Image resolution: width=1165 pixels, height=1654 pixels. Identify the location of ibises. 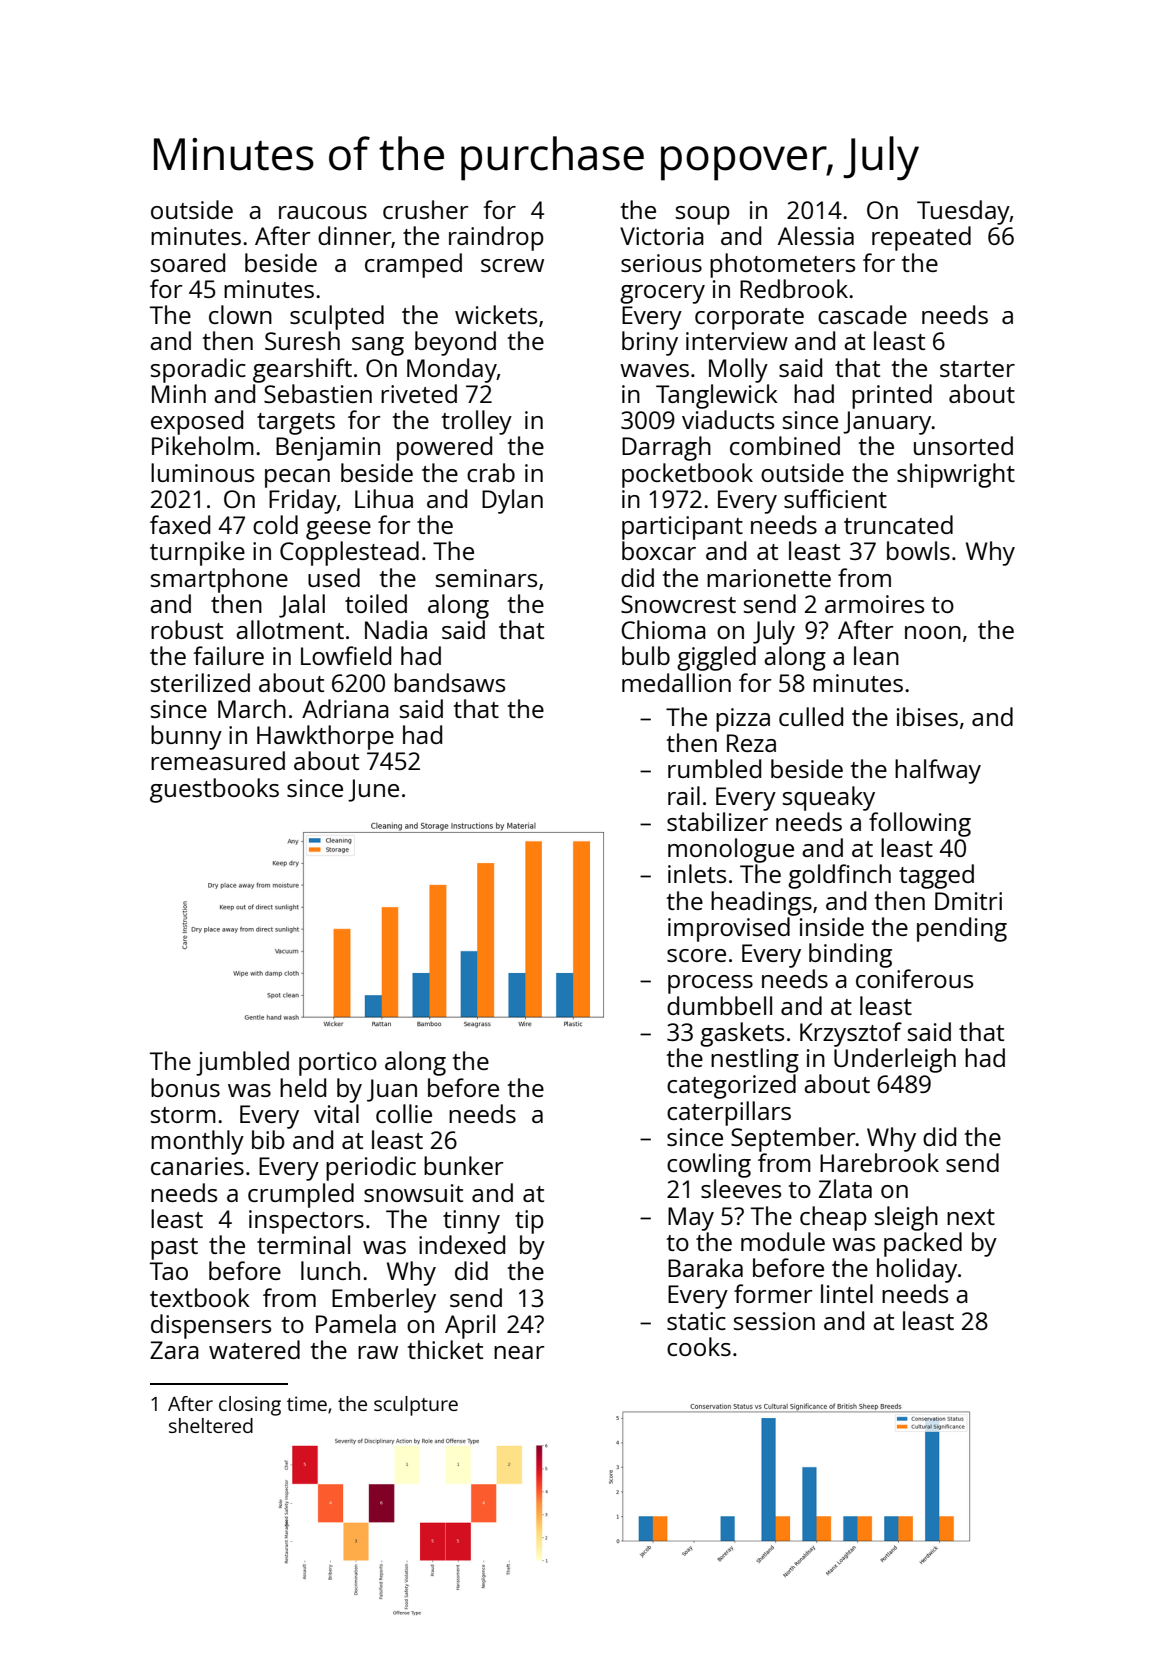
(927, 716).
